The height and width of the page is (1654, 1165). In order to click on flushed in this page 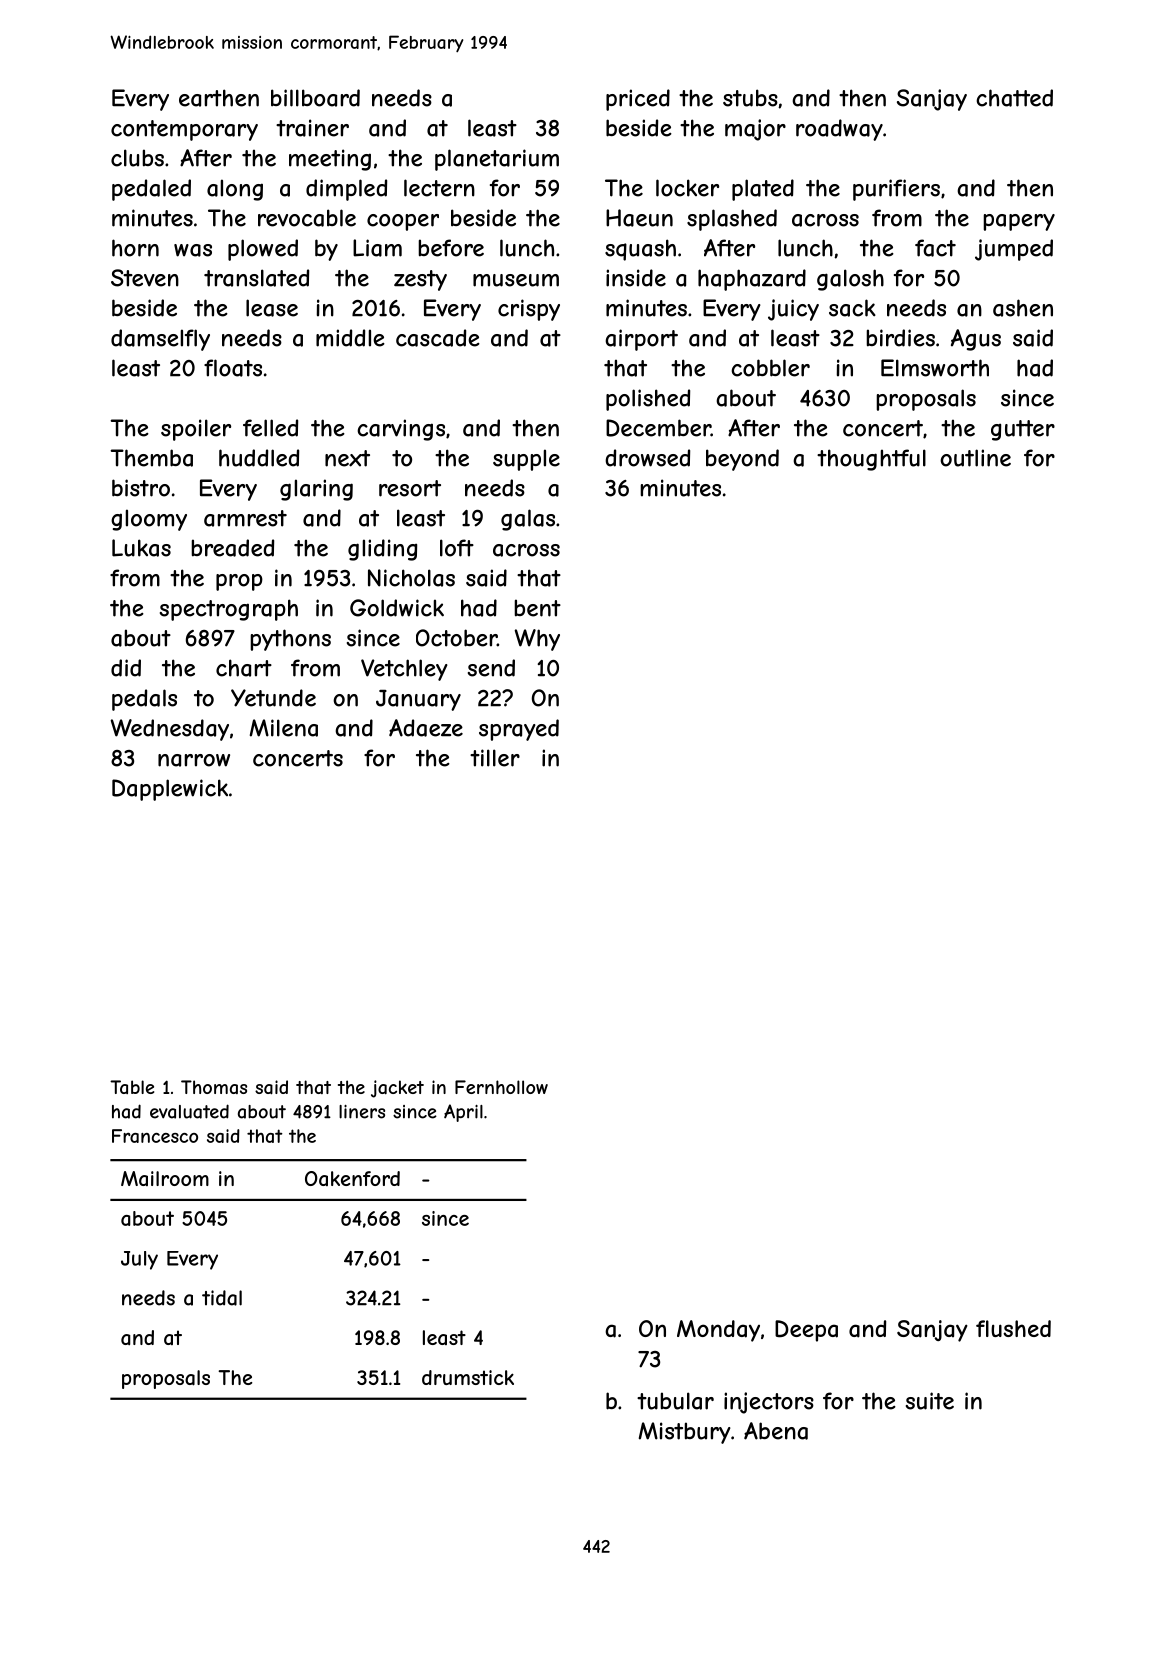, I will do `click(1013, 1328)`.
